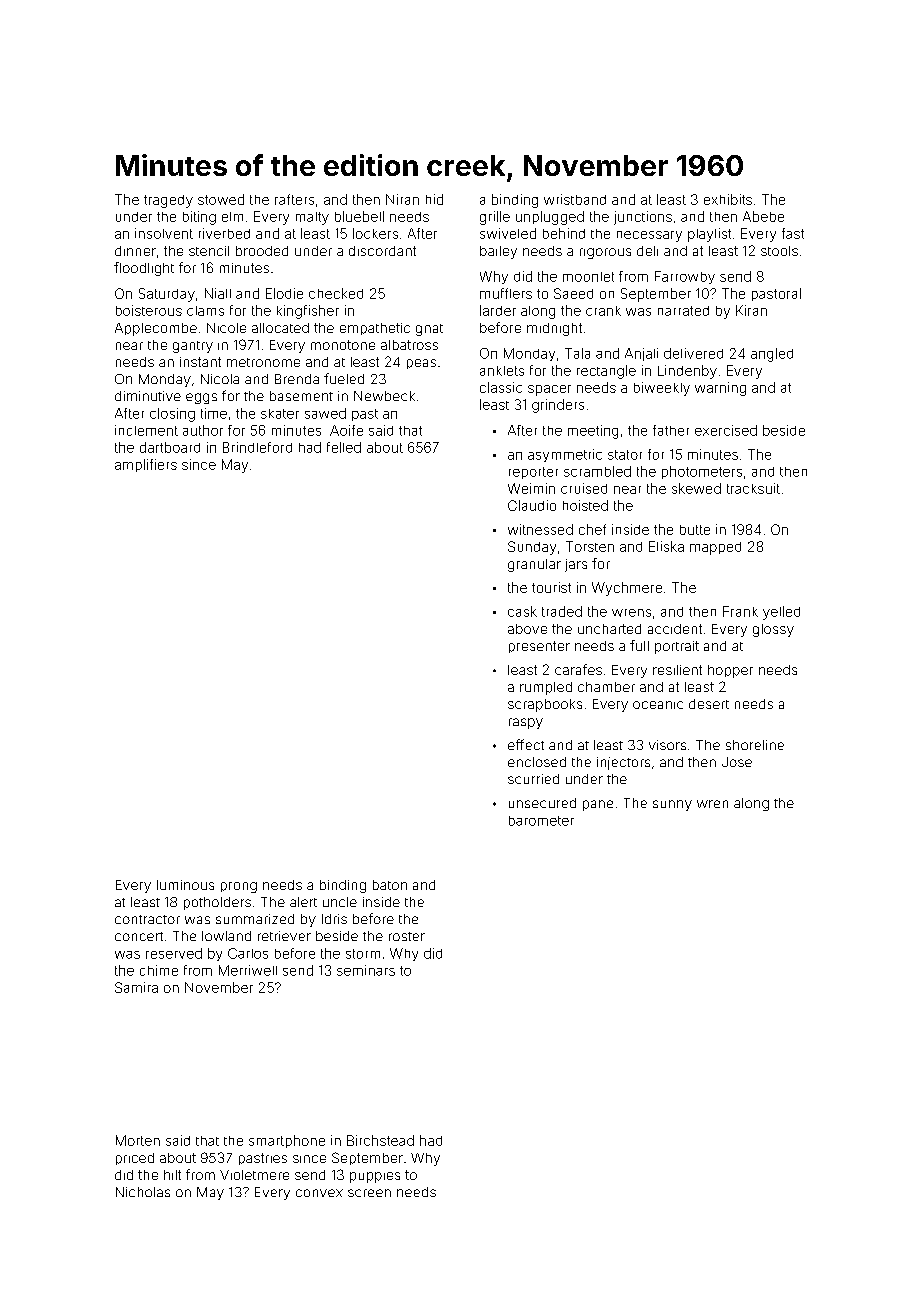 The image size is (924, 1314). I want to click on priced, so click(135, 1159).
